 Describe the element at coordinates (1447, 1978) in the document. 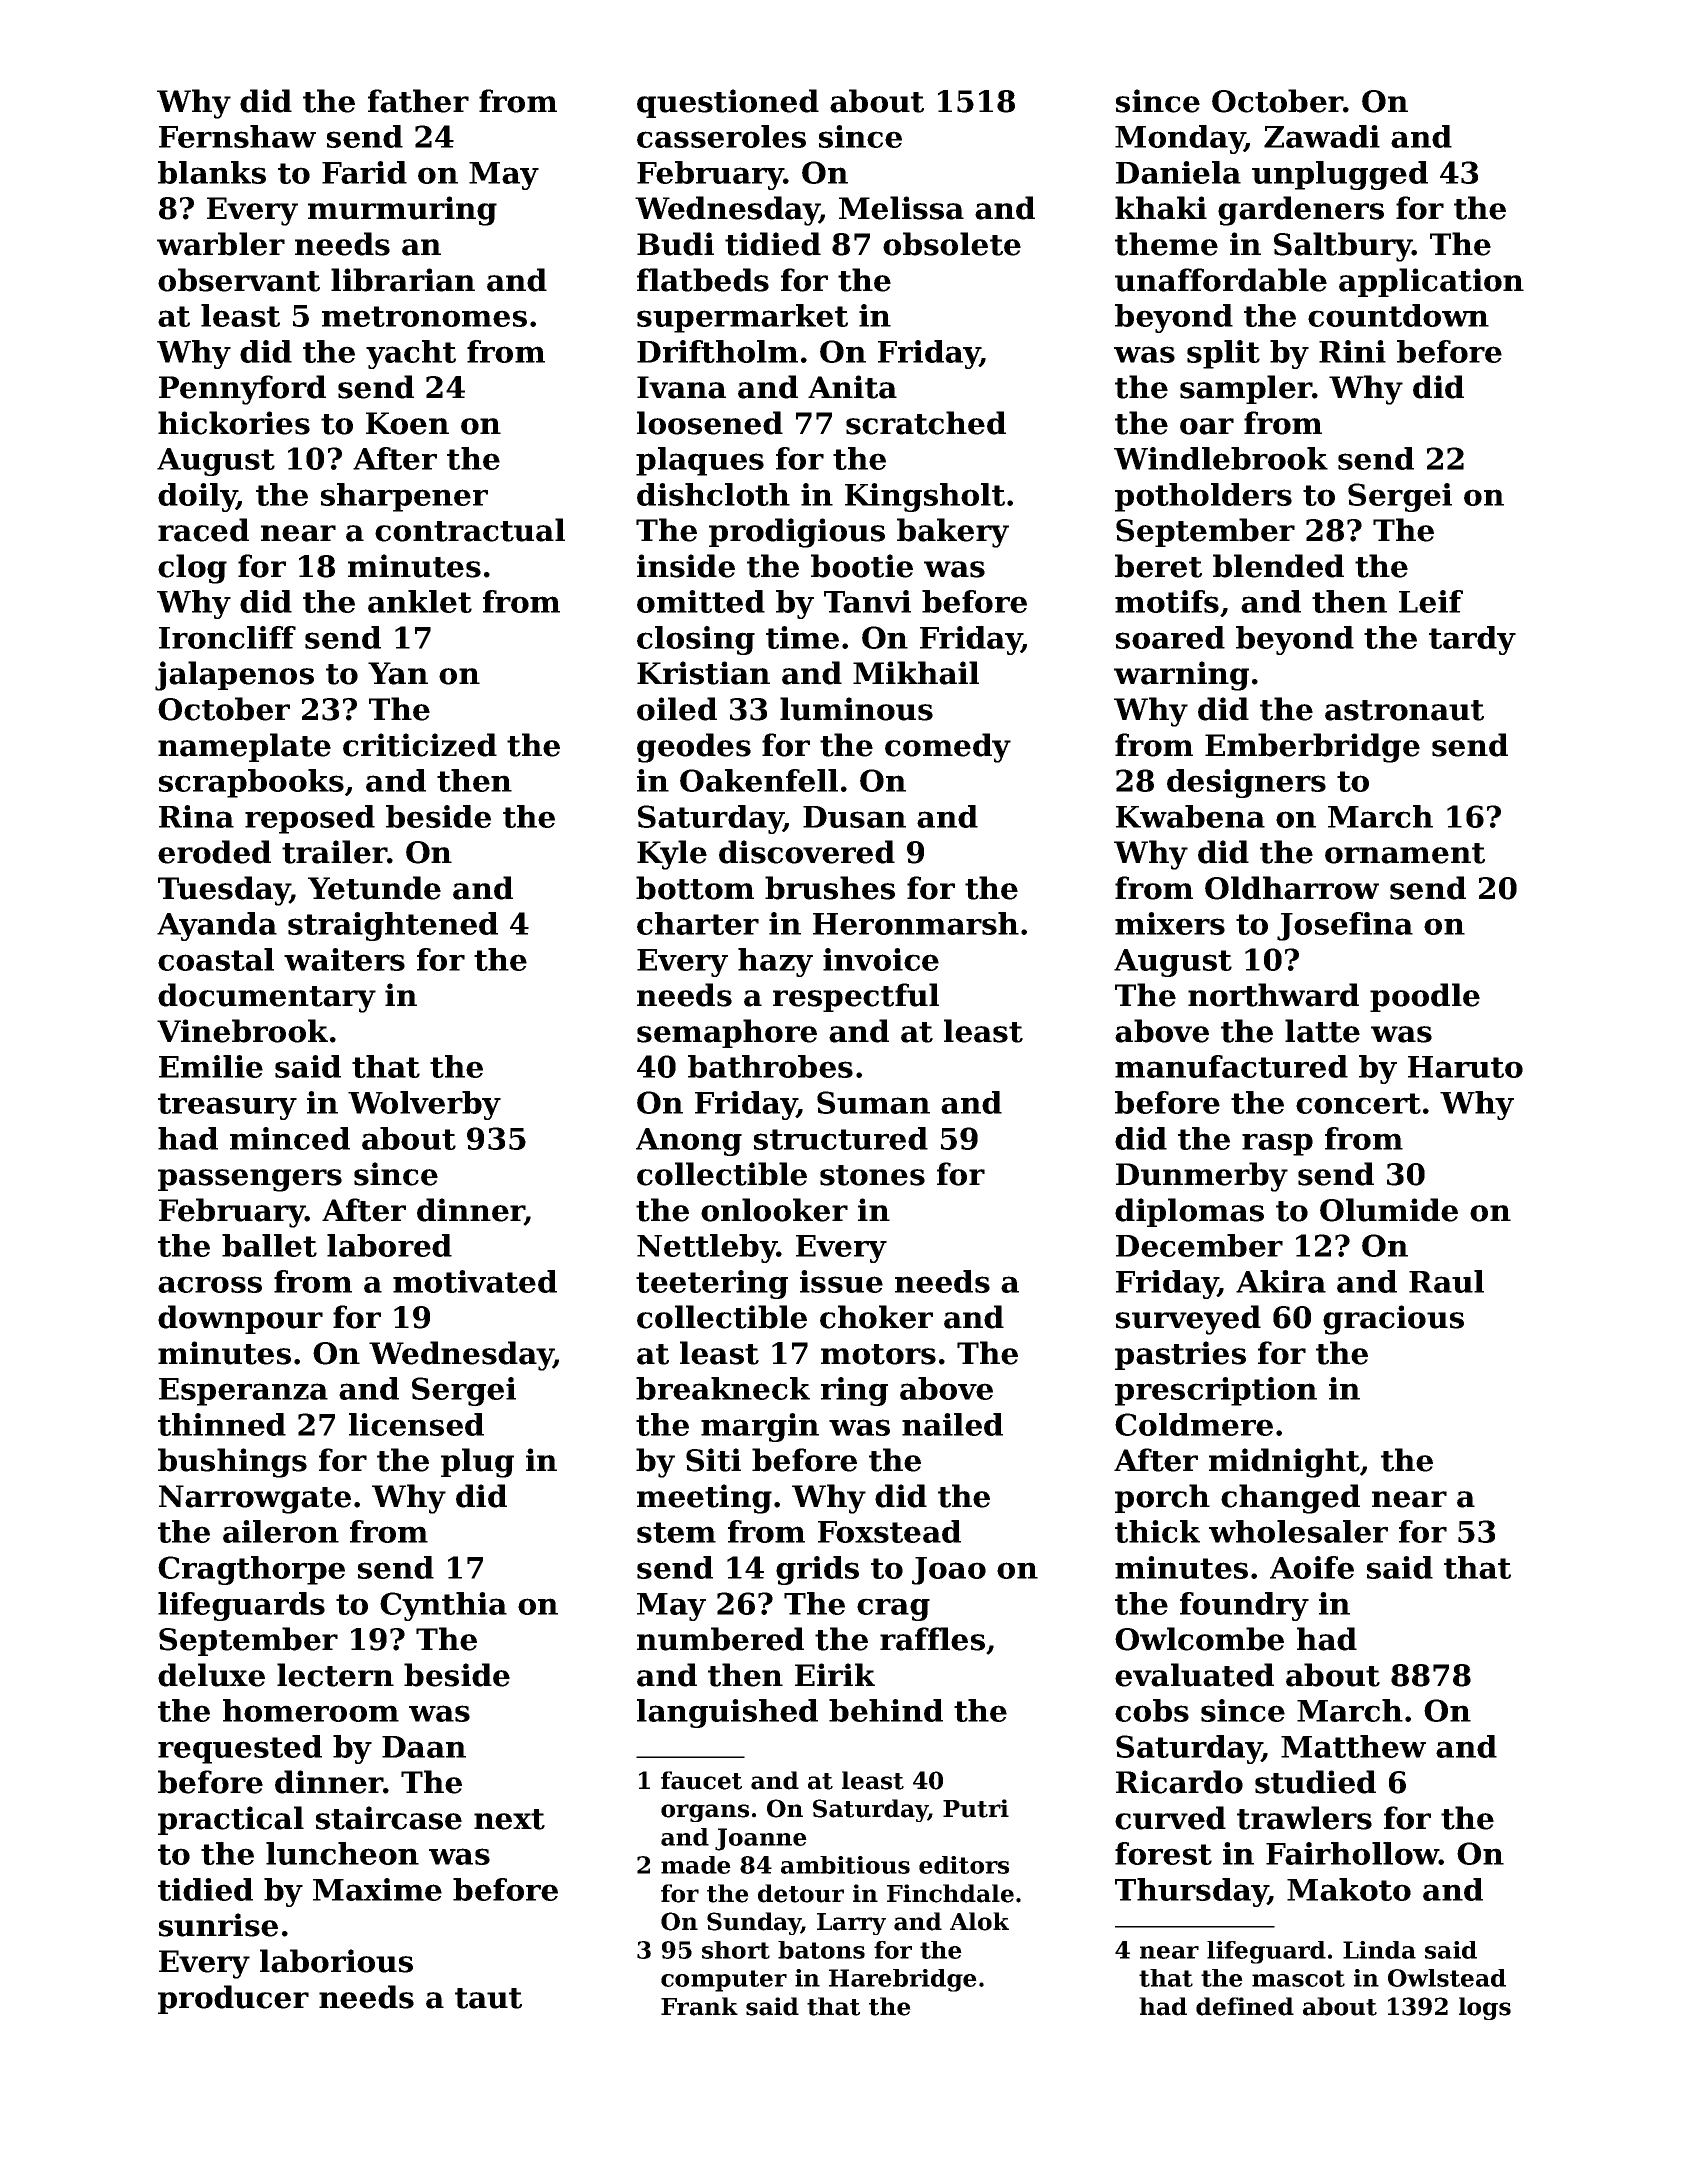

I see `Owlstead` at that location.
